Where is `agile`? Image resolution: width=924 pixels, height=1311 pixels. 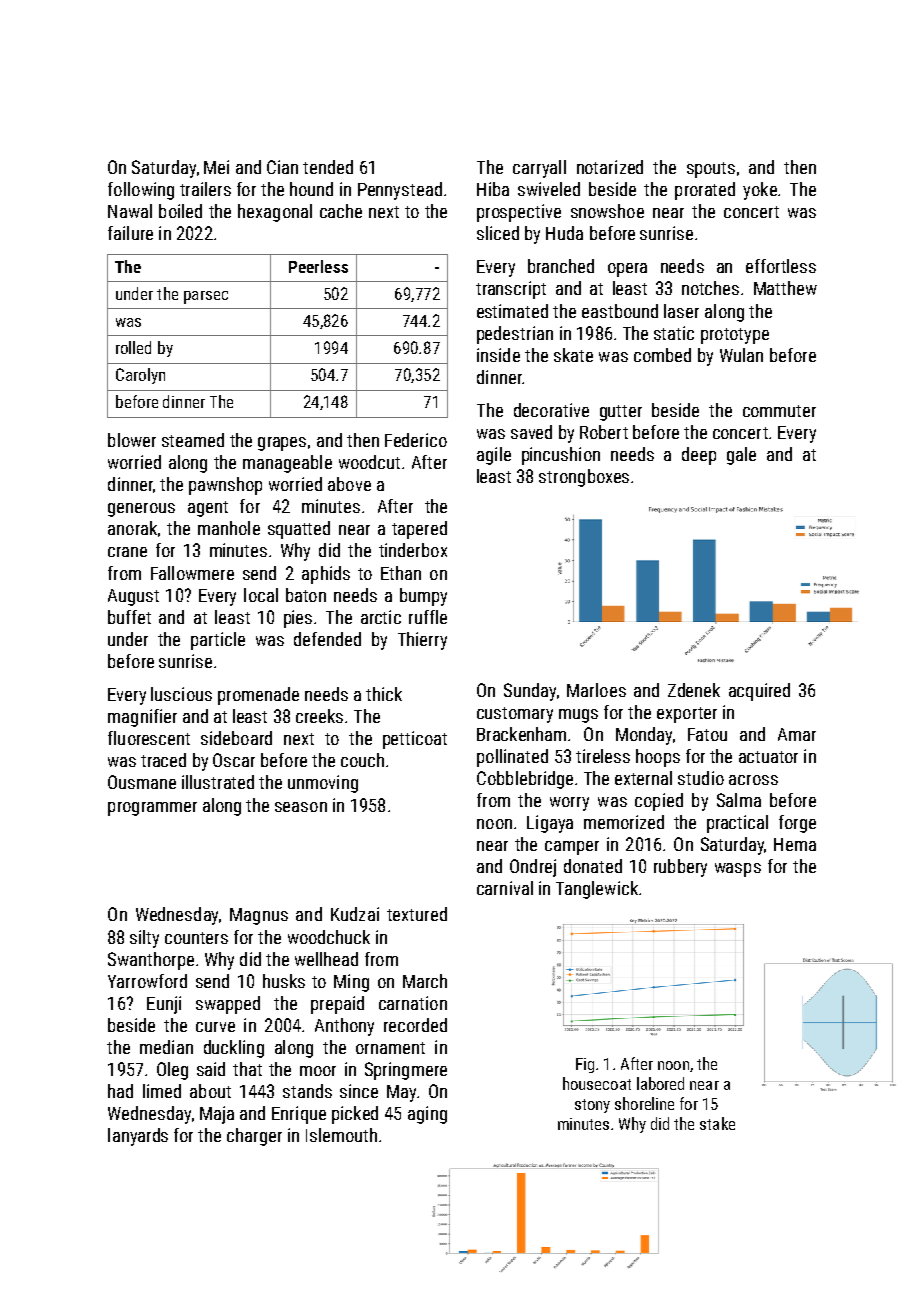 agile is located at coordinates (494, 456).
